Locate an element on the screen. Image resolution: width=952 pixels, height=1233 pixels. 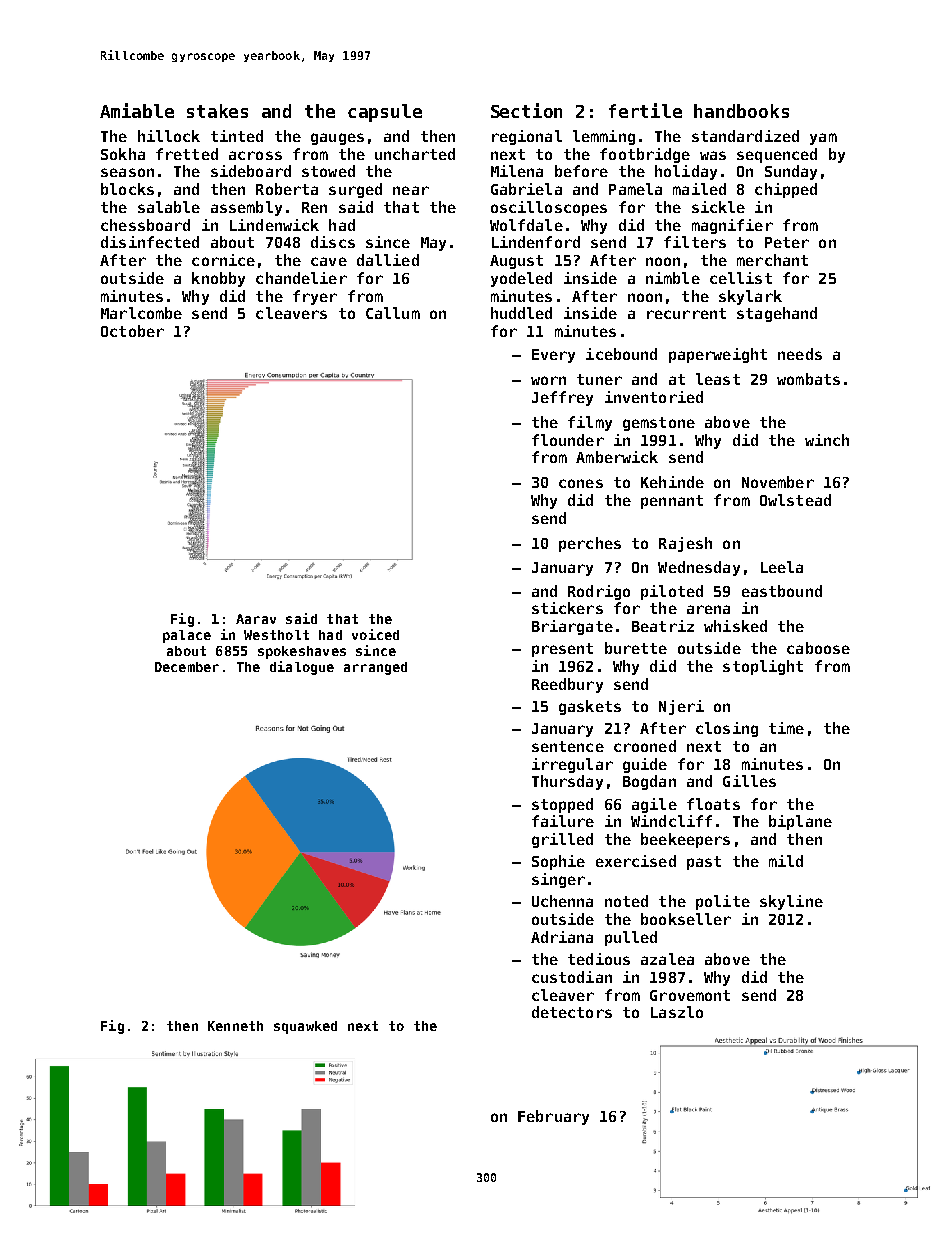
voiced is located at coordinates (375, 634).
